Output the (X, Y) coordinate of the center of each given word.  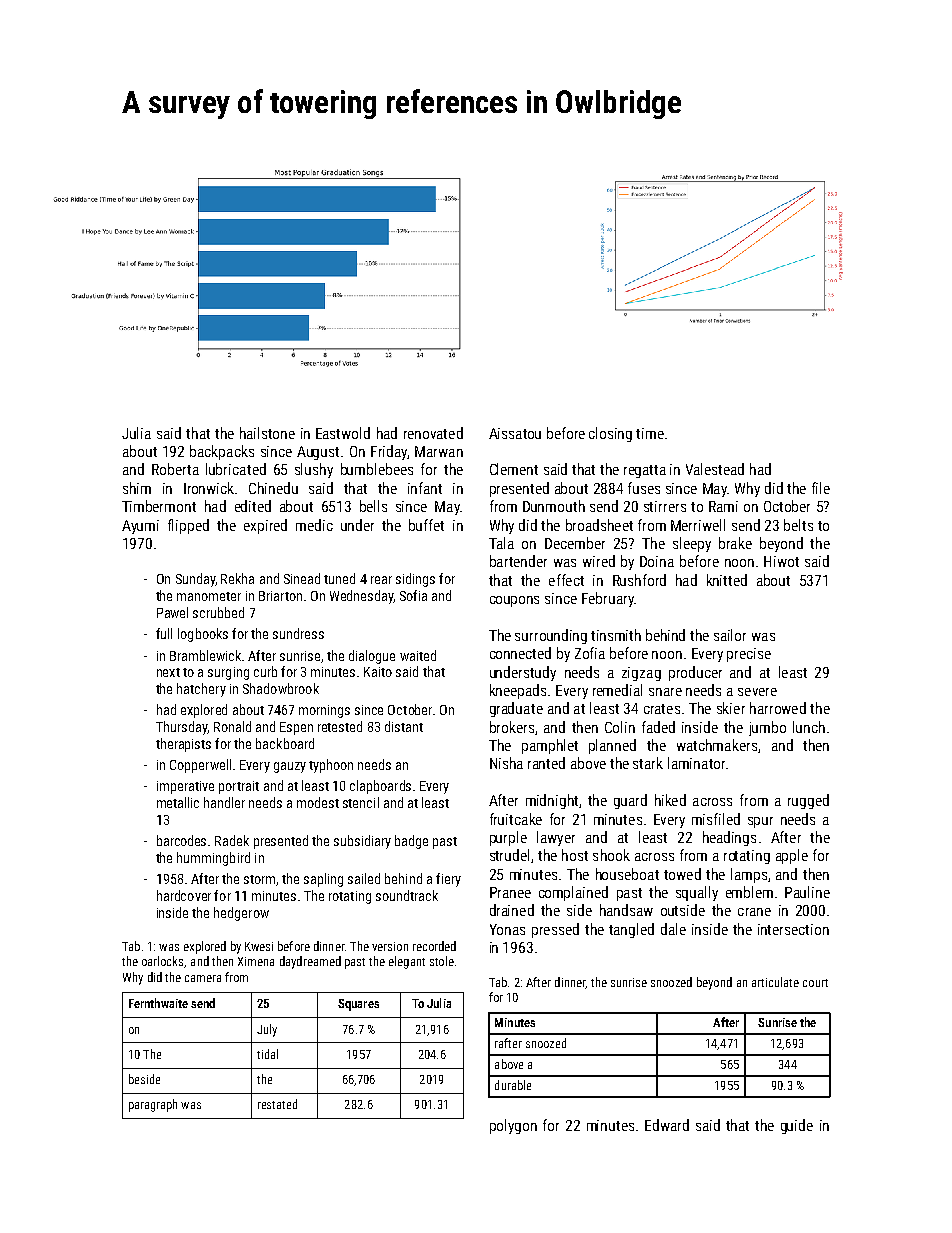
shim (137, 488)
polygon (513, 1126)
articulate (775, 982)
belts (798, 525)
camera (203, 978)
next (168, 672)
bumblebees (377, 469)
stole (442, 961)
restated (277, 1104)
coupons (514, 601)
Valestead (715, 469)
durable (513, 1085)
